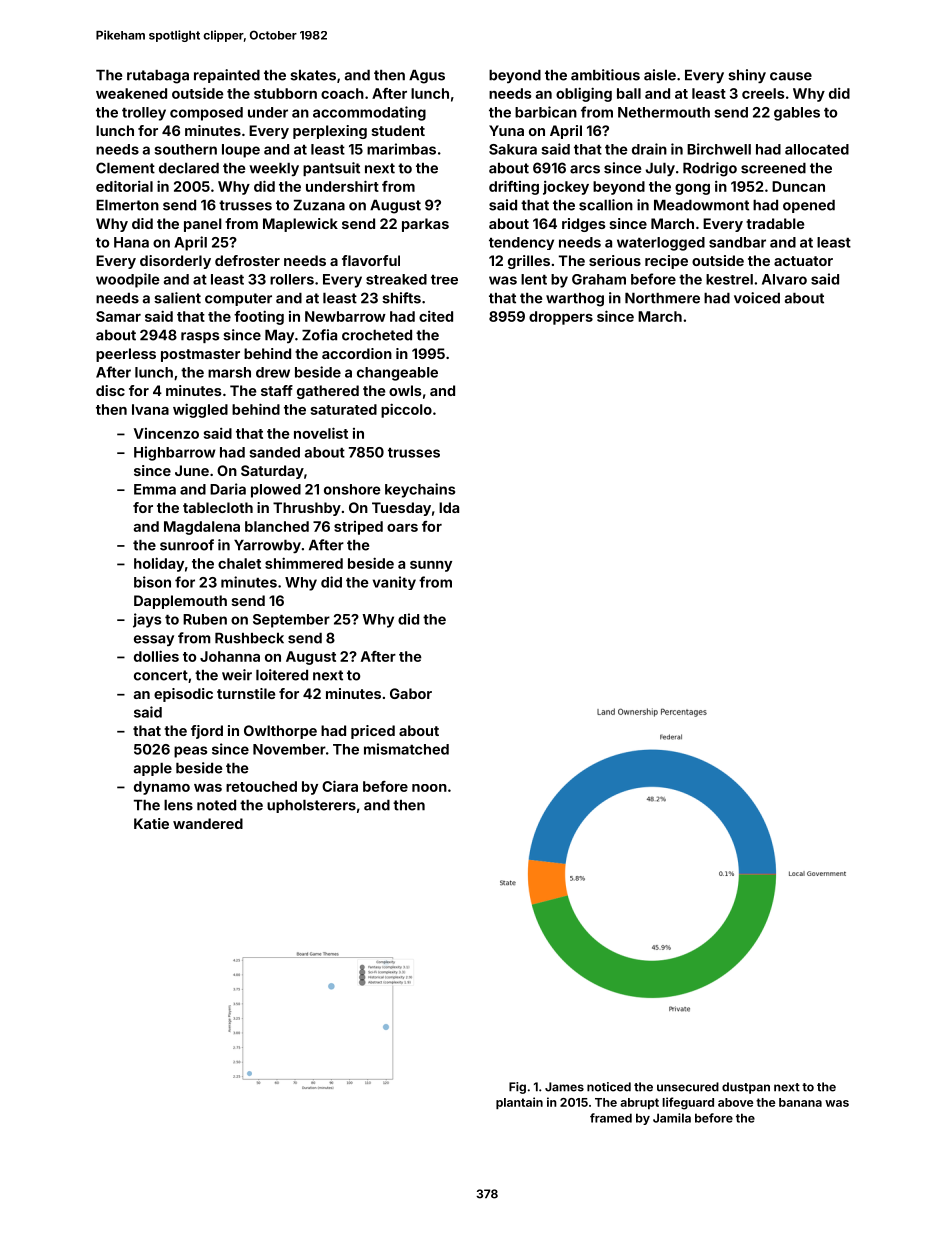 The width and height of the page is (952, 1233). I want to click on voiced, so click(757, 298).
